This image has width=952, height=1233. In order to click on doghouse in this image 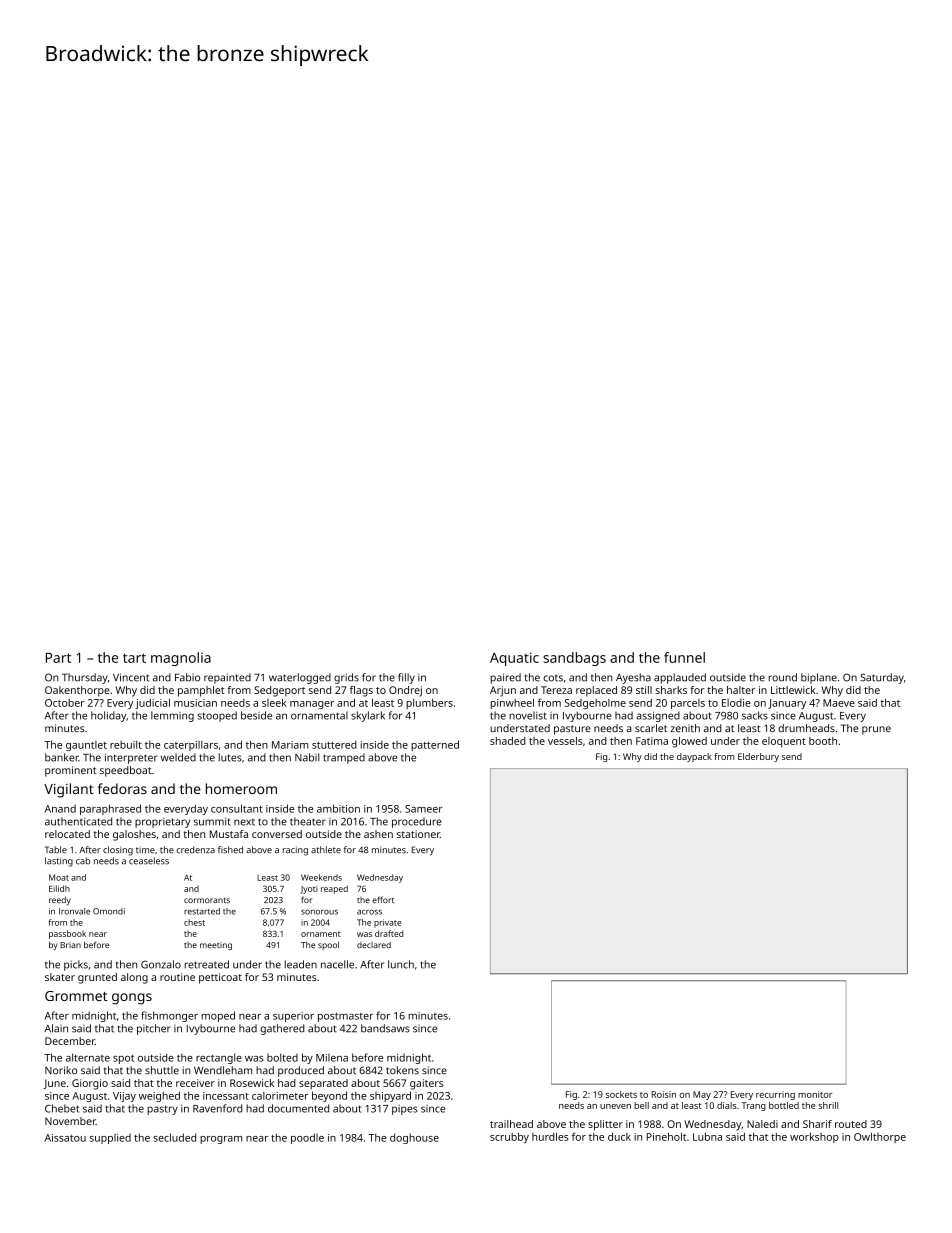, I will do `click(414, 1138)`.
